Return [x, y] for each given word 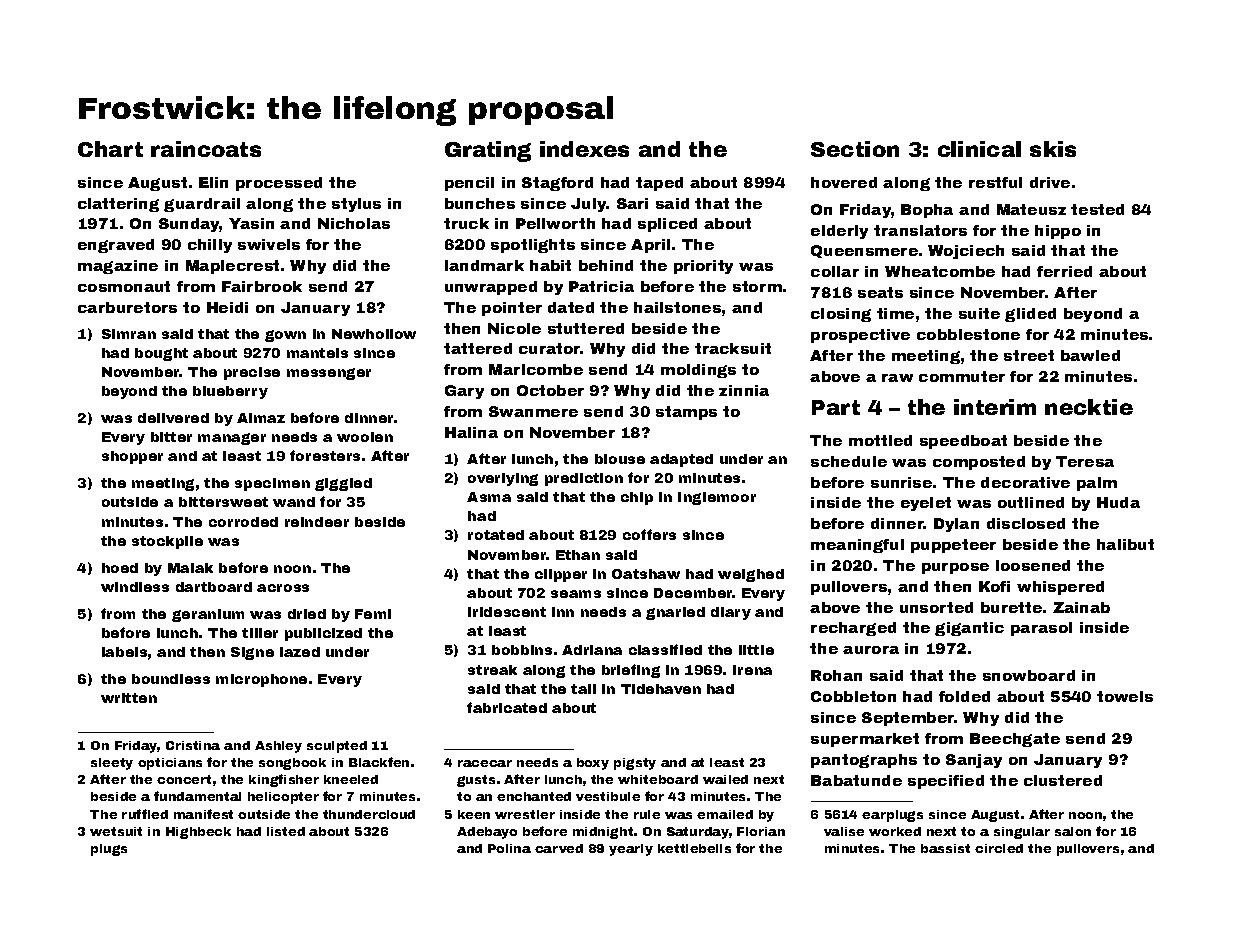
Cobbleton [853, 696]
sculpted [337, 747]
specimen [272, 484]
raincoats [206, 149]
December [693, 593]
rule [647, 814]
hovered [844, 182]
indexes [584, 149]
